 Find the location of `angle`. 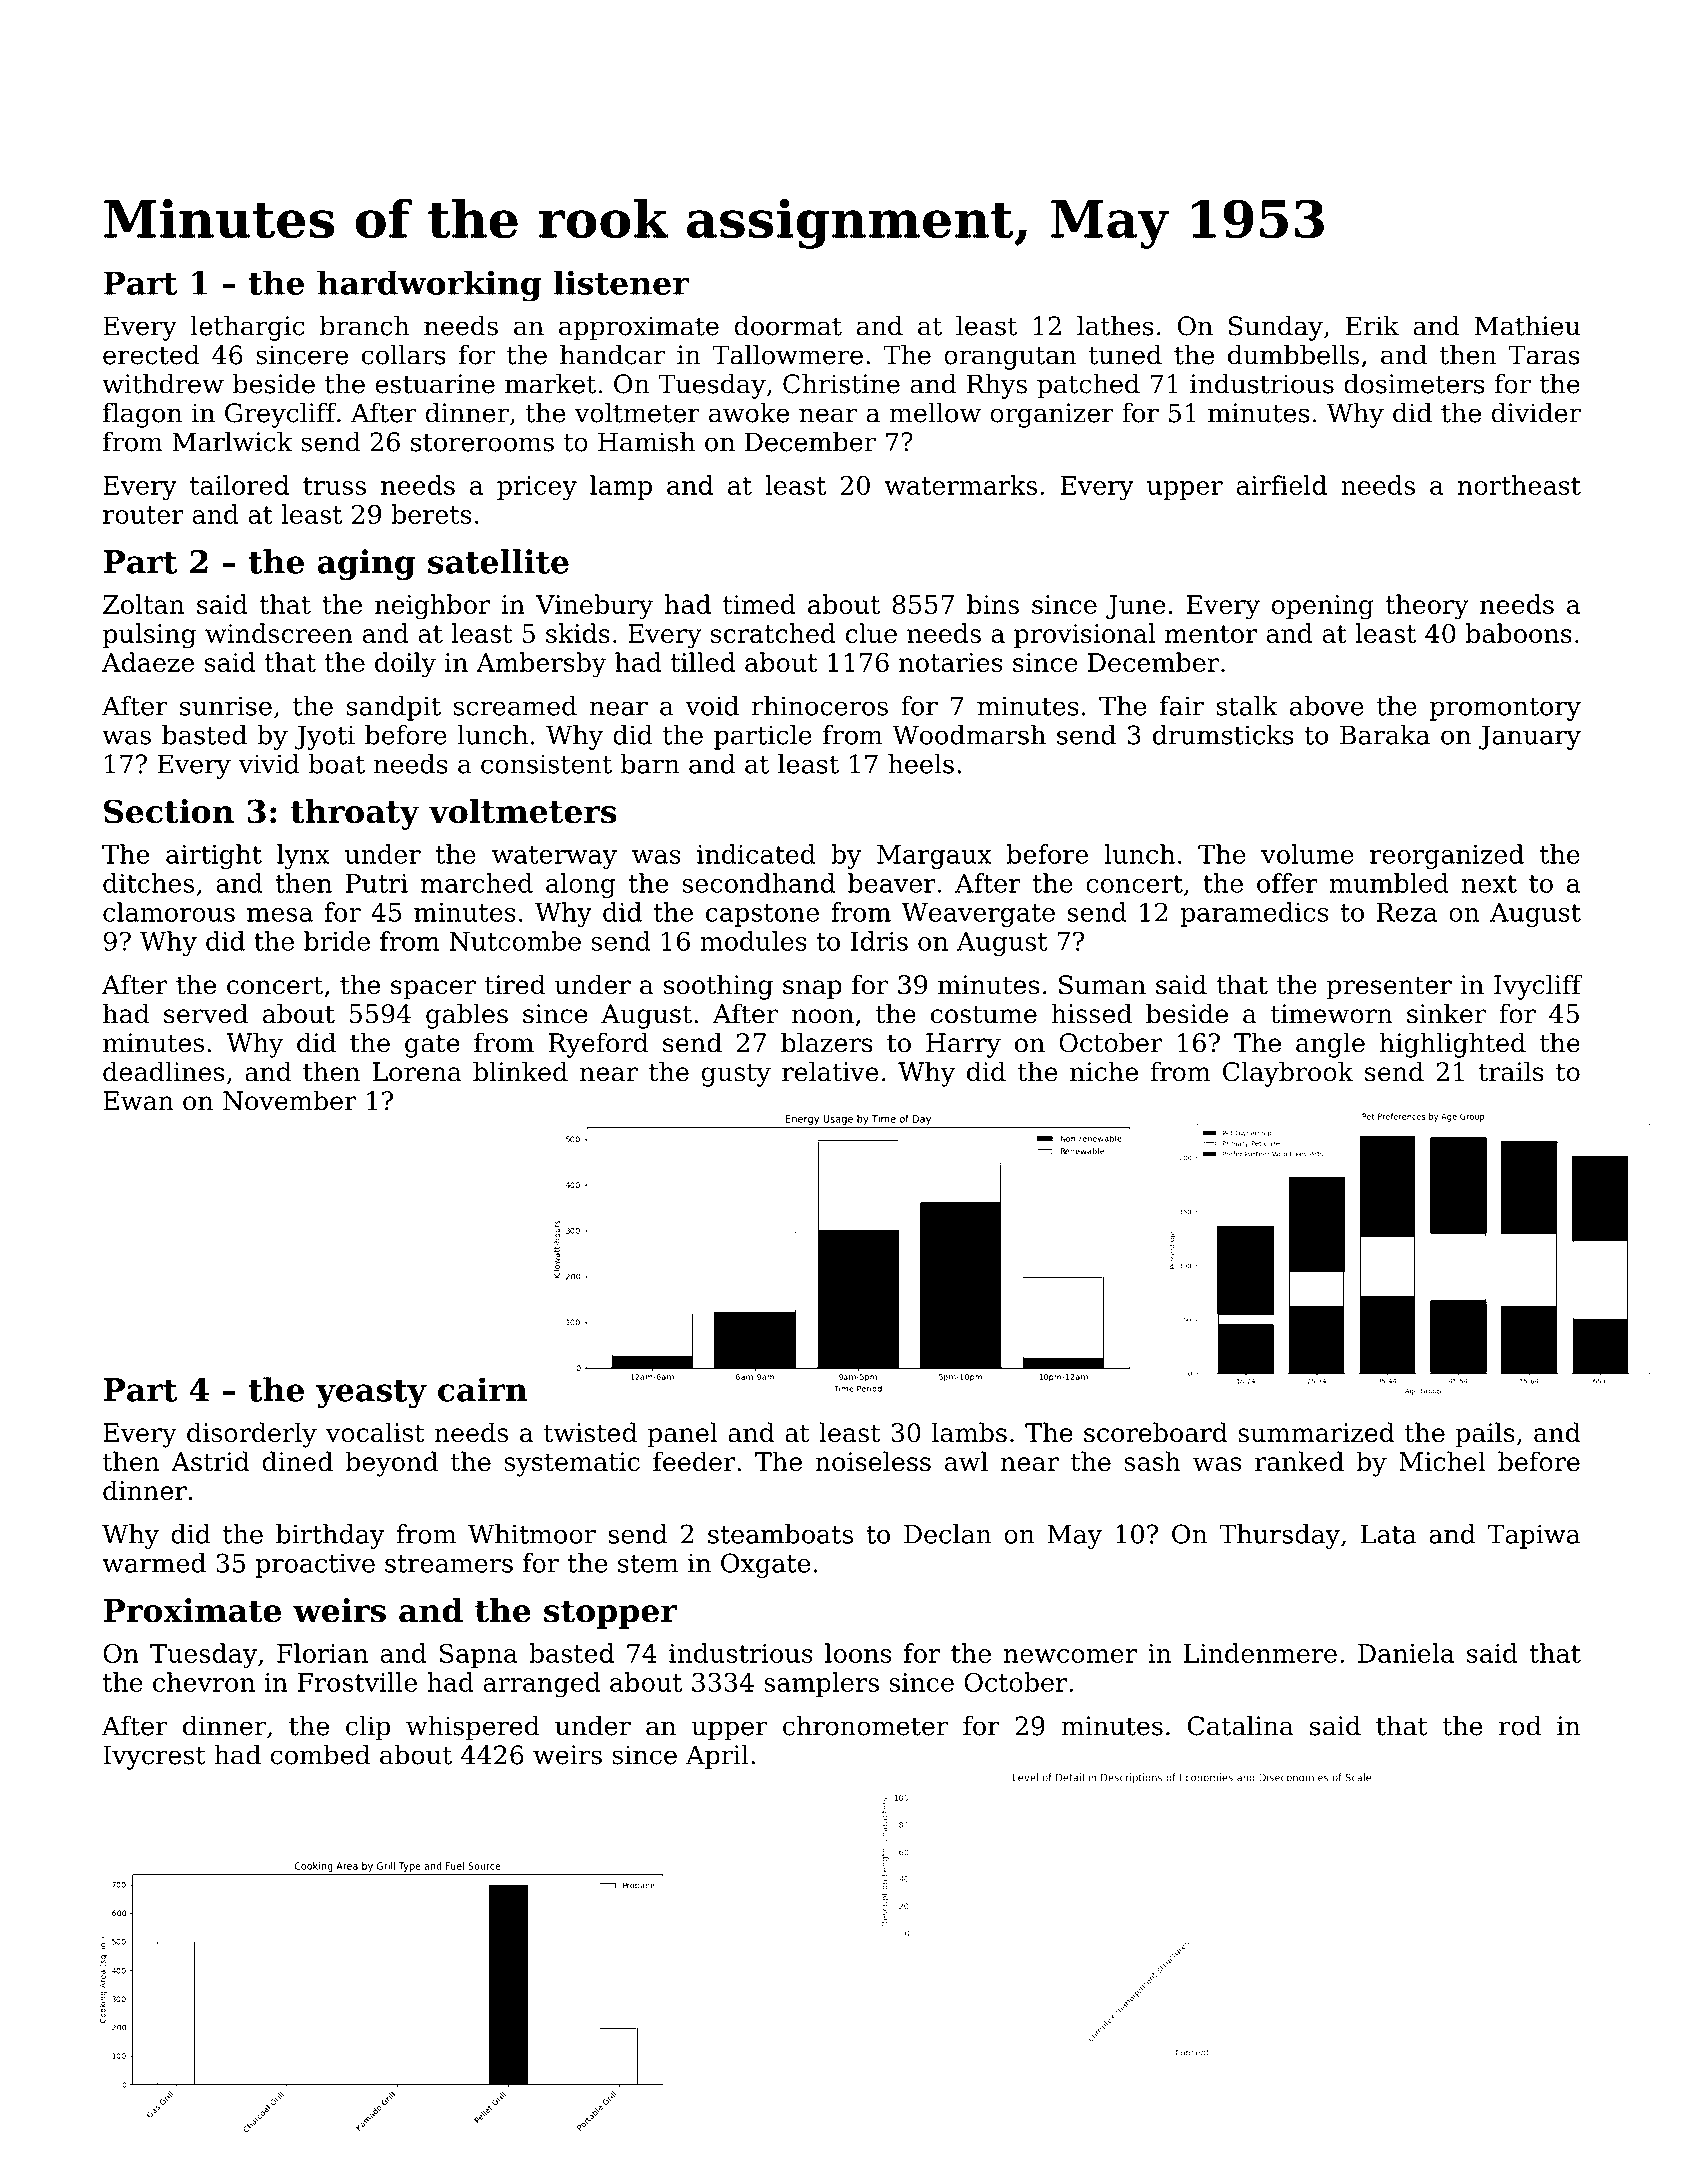

angle is located at coordinates (1330, 1045).
